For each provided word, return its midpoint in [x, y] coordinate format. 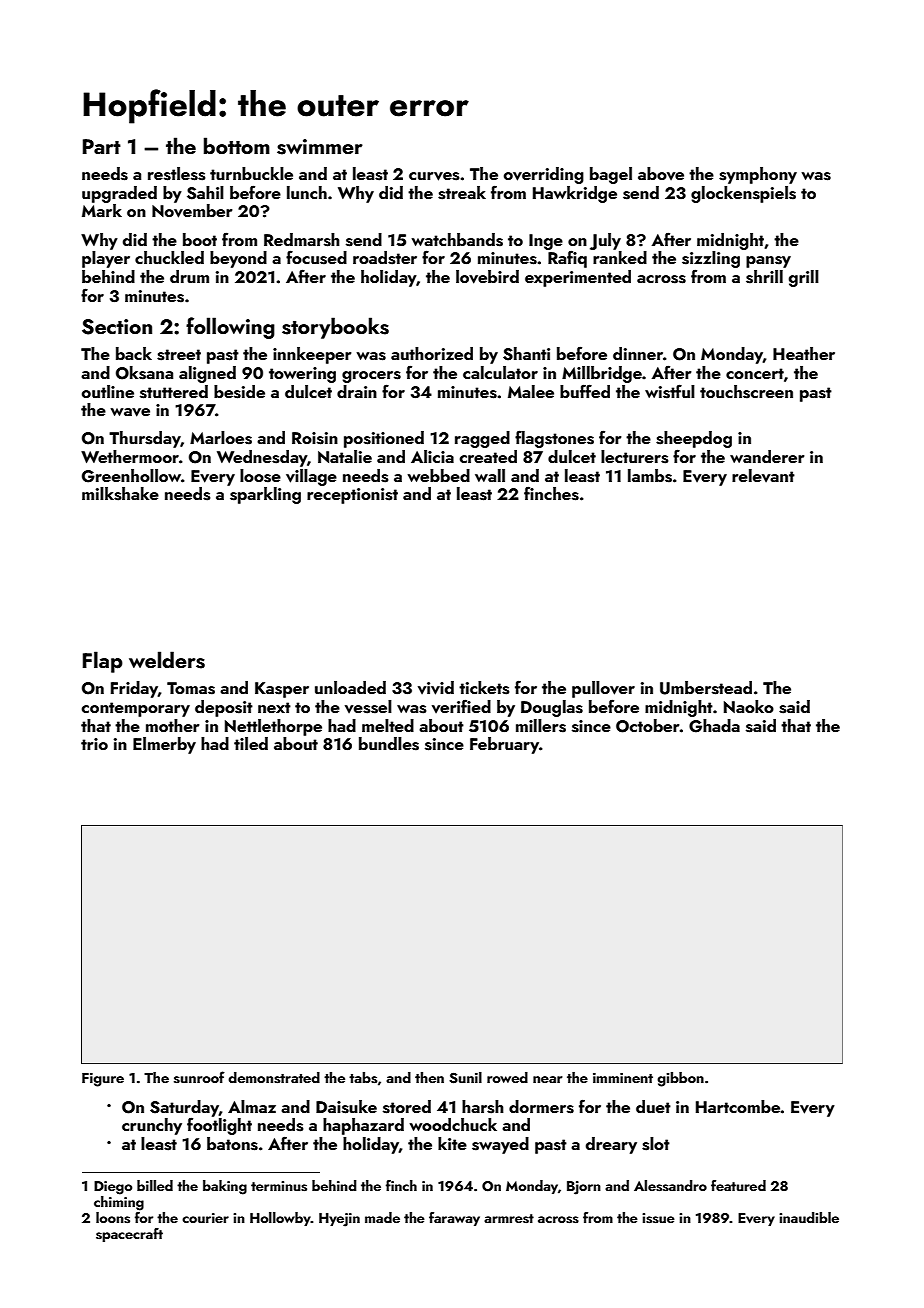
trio [94, 744]
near [548, 1079]
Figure [103, 1080]
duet [653, 1106]
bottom [237, 145]
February [504, 745]
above [661, 174]
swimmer [320, 147]
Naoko [749, 706]
